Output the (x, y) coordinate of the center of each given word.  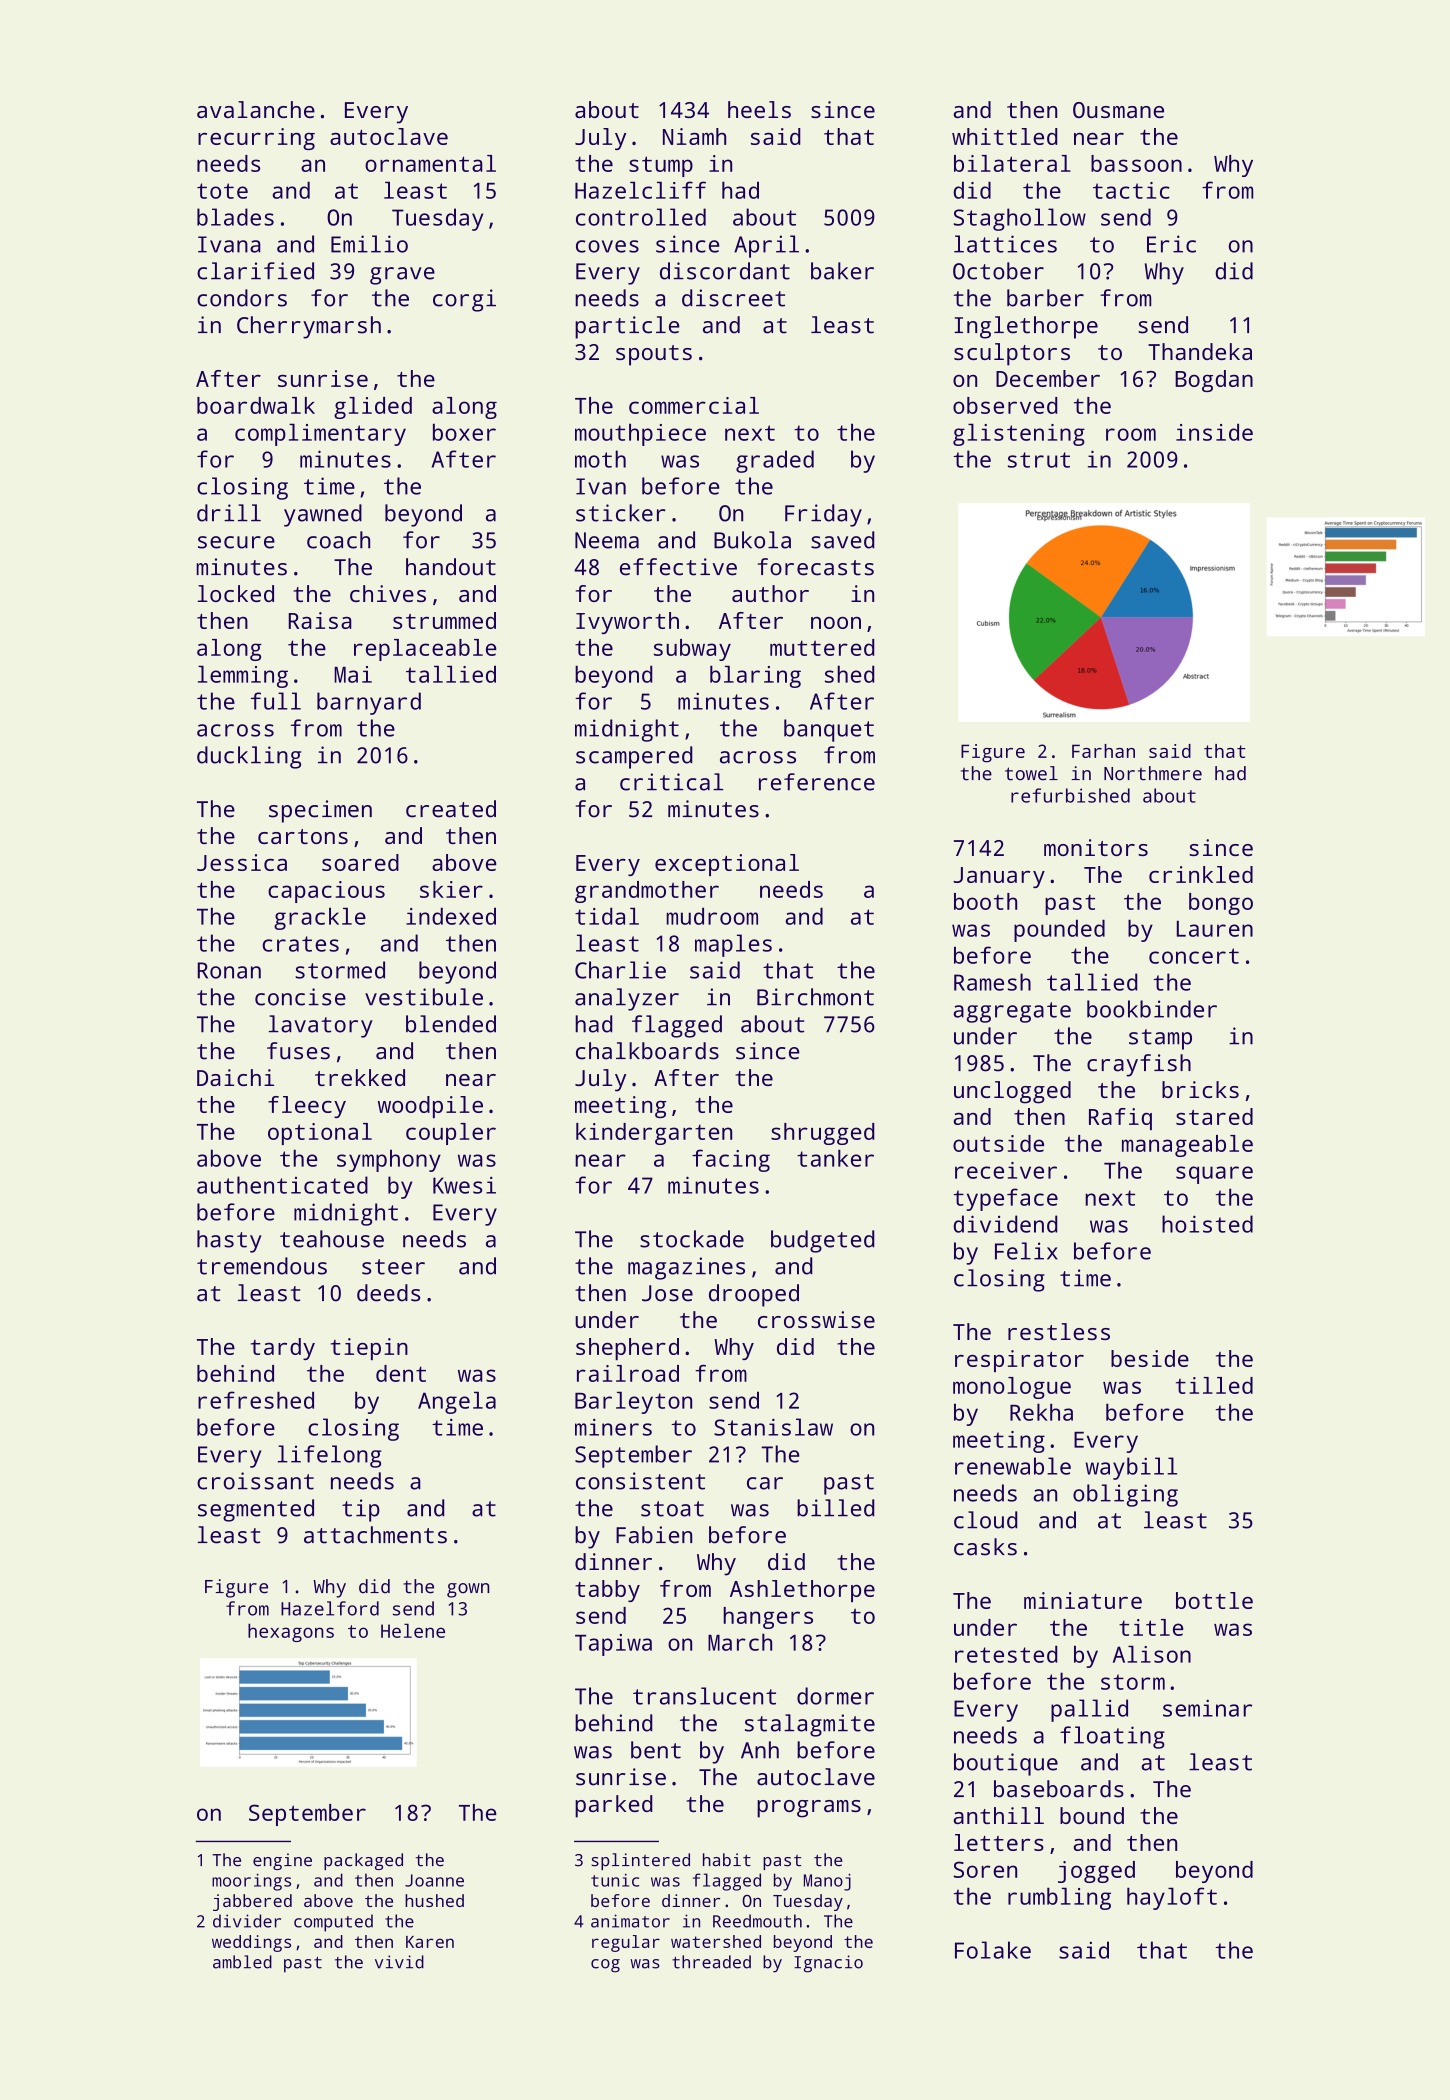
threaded (711, 1962)
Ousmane (1118, 110)
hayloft (1172, 1898)
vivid (399, 1962)
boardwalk (256, 405)
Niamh (694, 136)
